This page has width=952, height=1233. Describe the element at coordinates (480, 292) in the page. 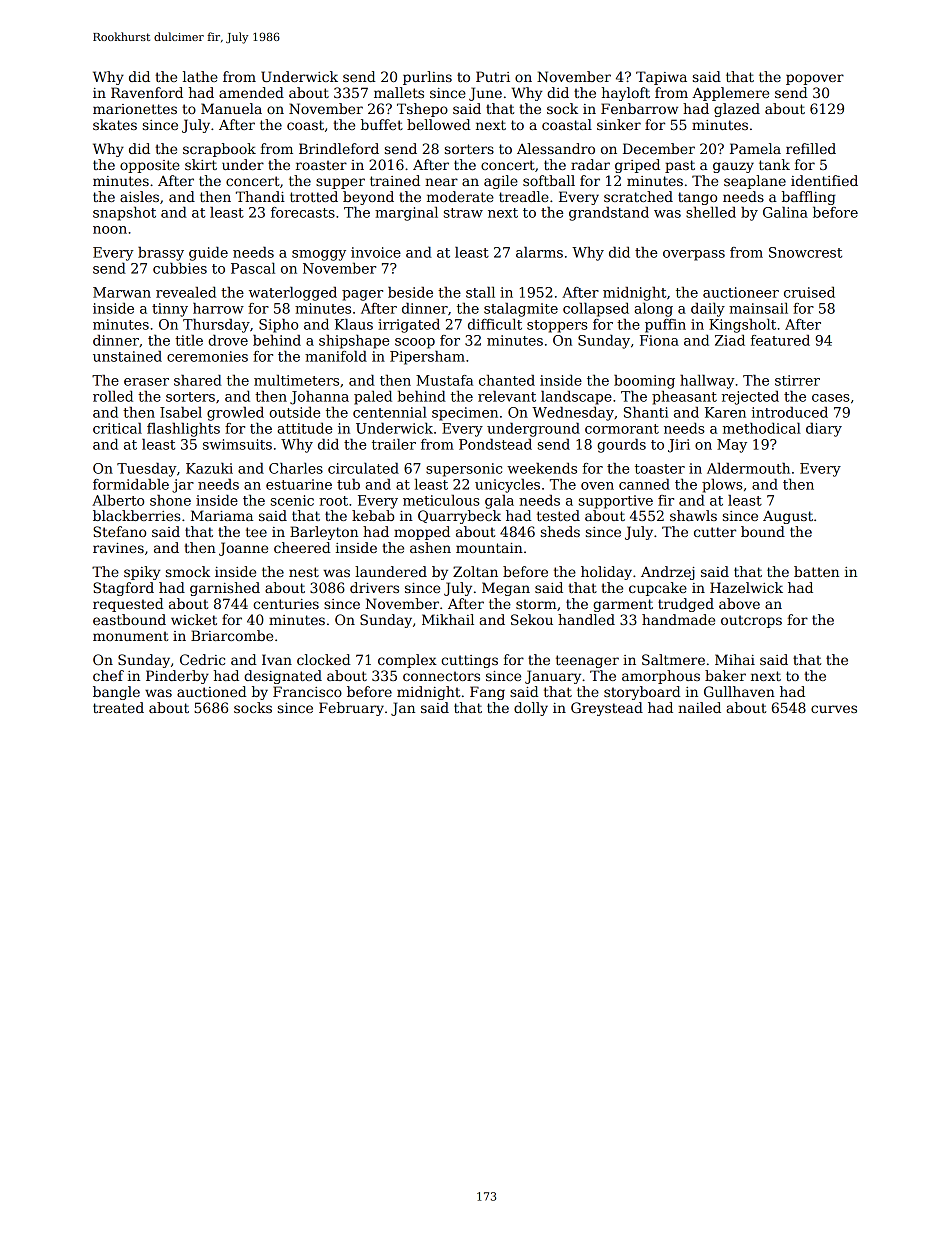

I see `stall` at that location.
